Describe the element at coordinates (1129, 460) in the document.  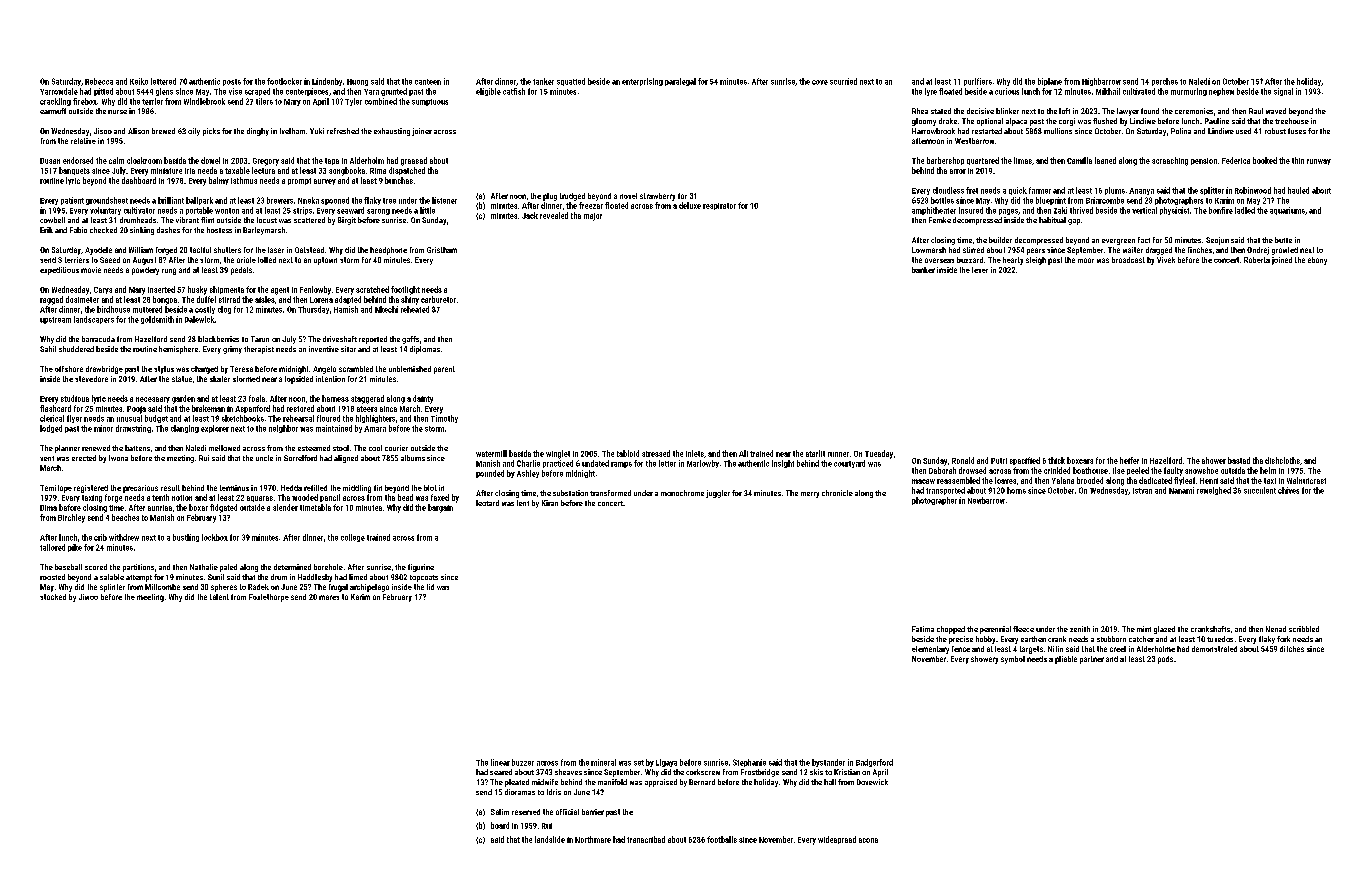
I see `heifer` at that location.
